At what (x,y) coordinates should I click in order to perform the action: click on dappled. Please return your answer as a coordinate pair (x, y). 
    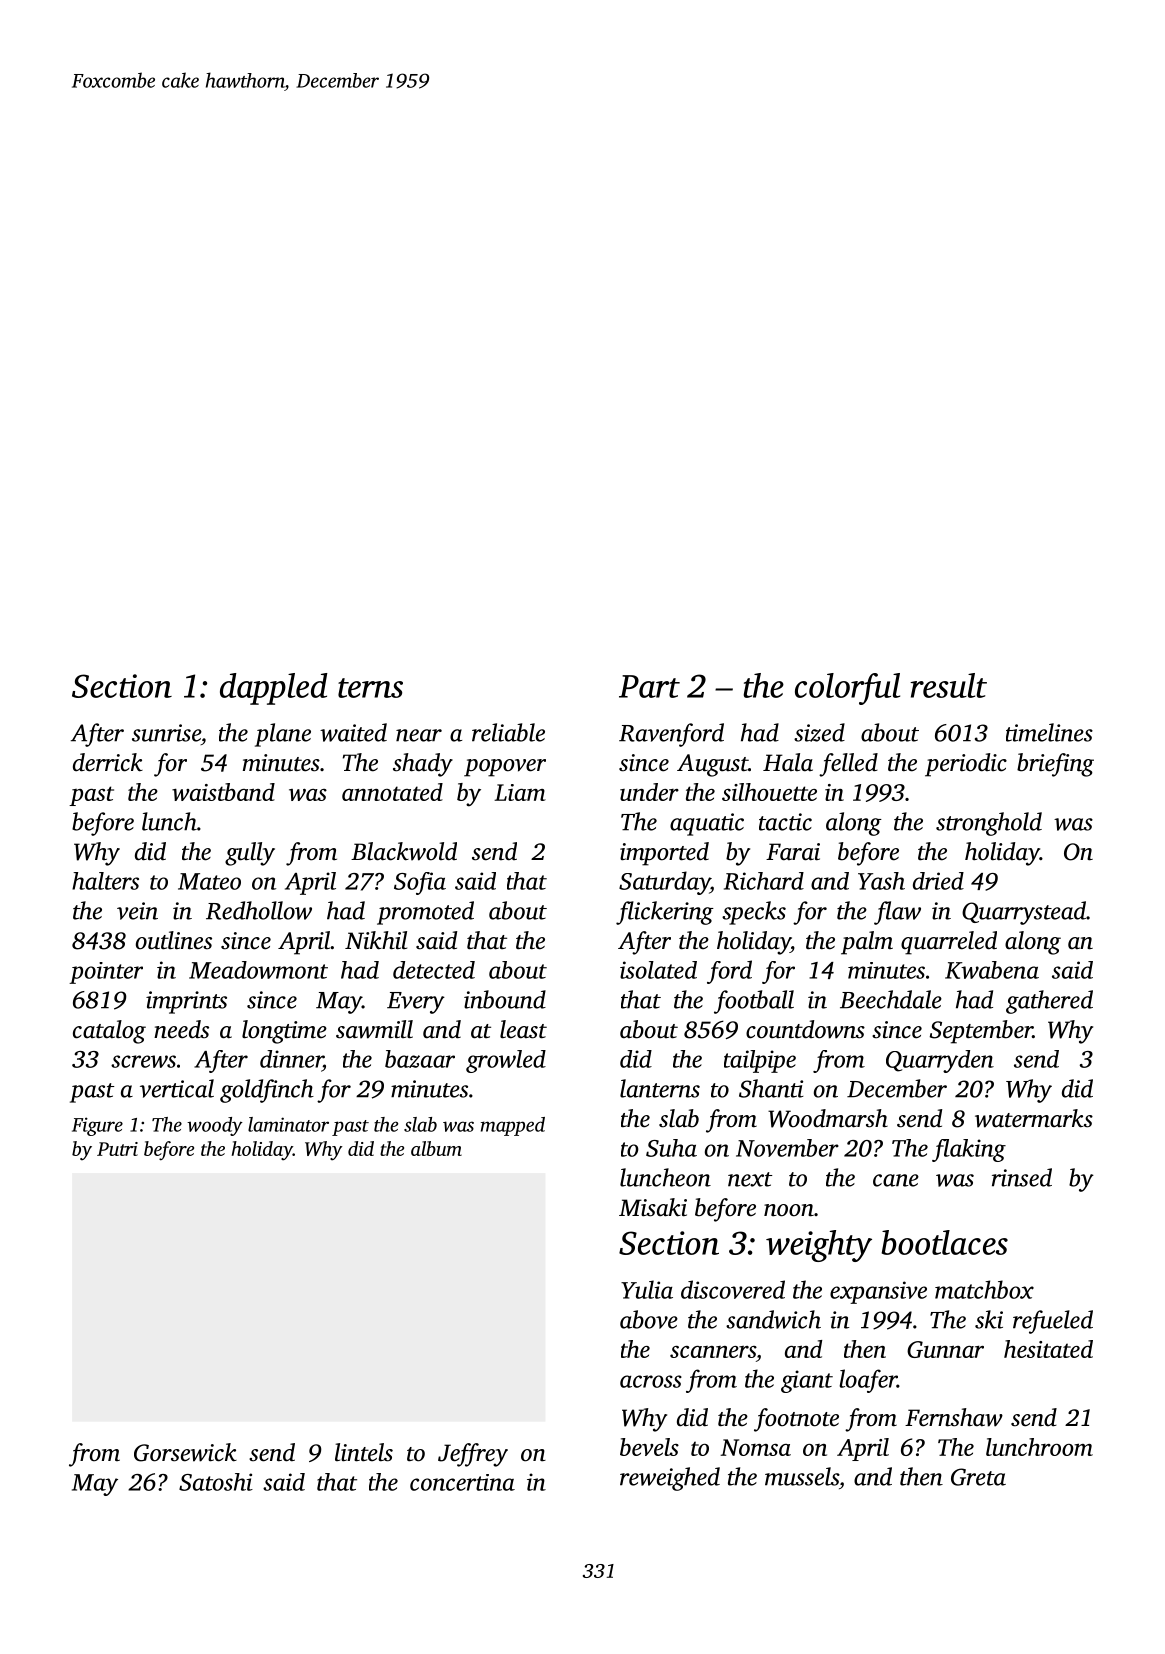
    Looking at the image, I should click on (274, 689).
